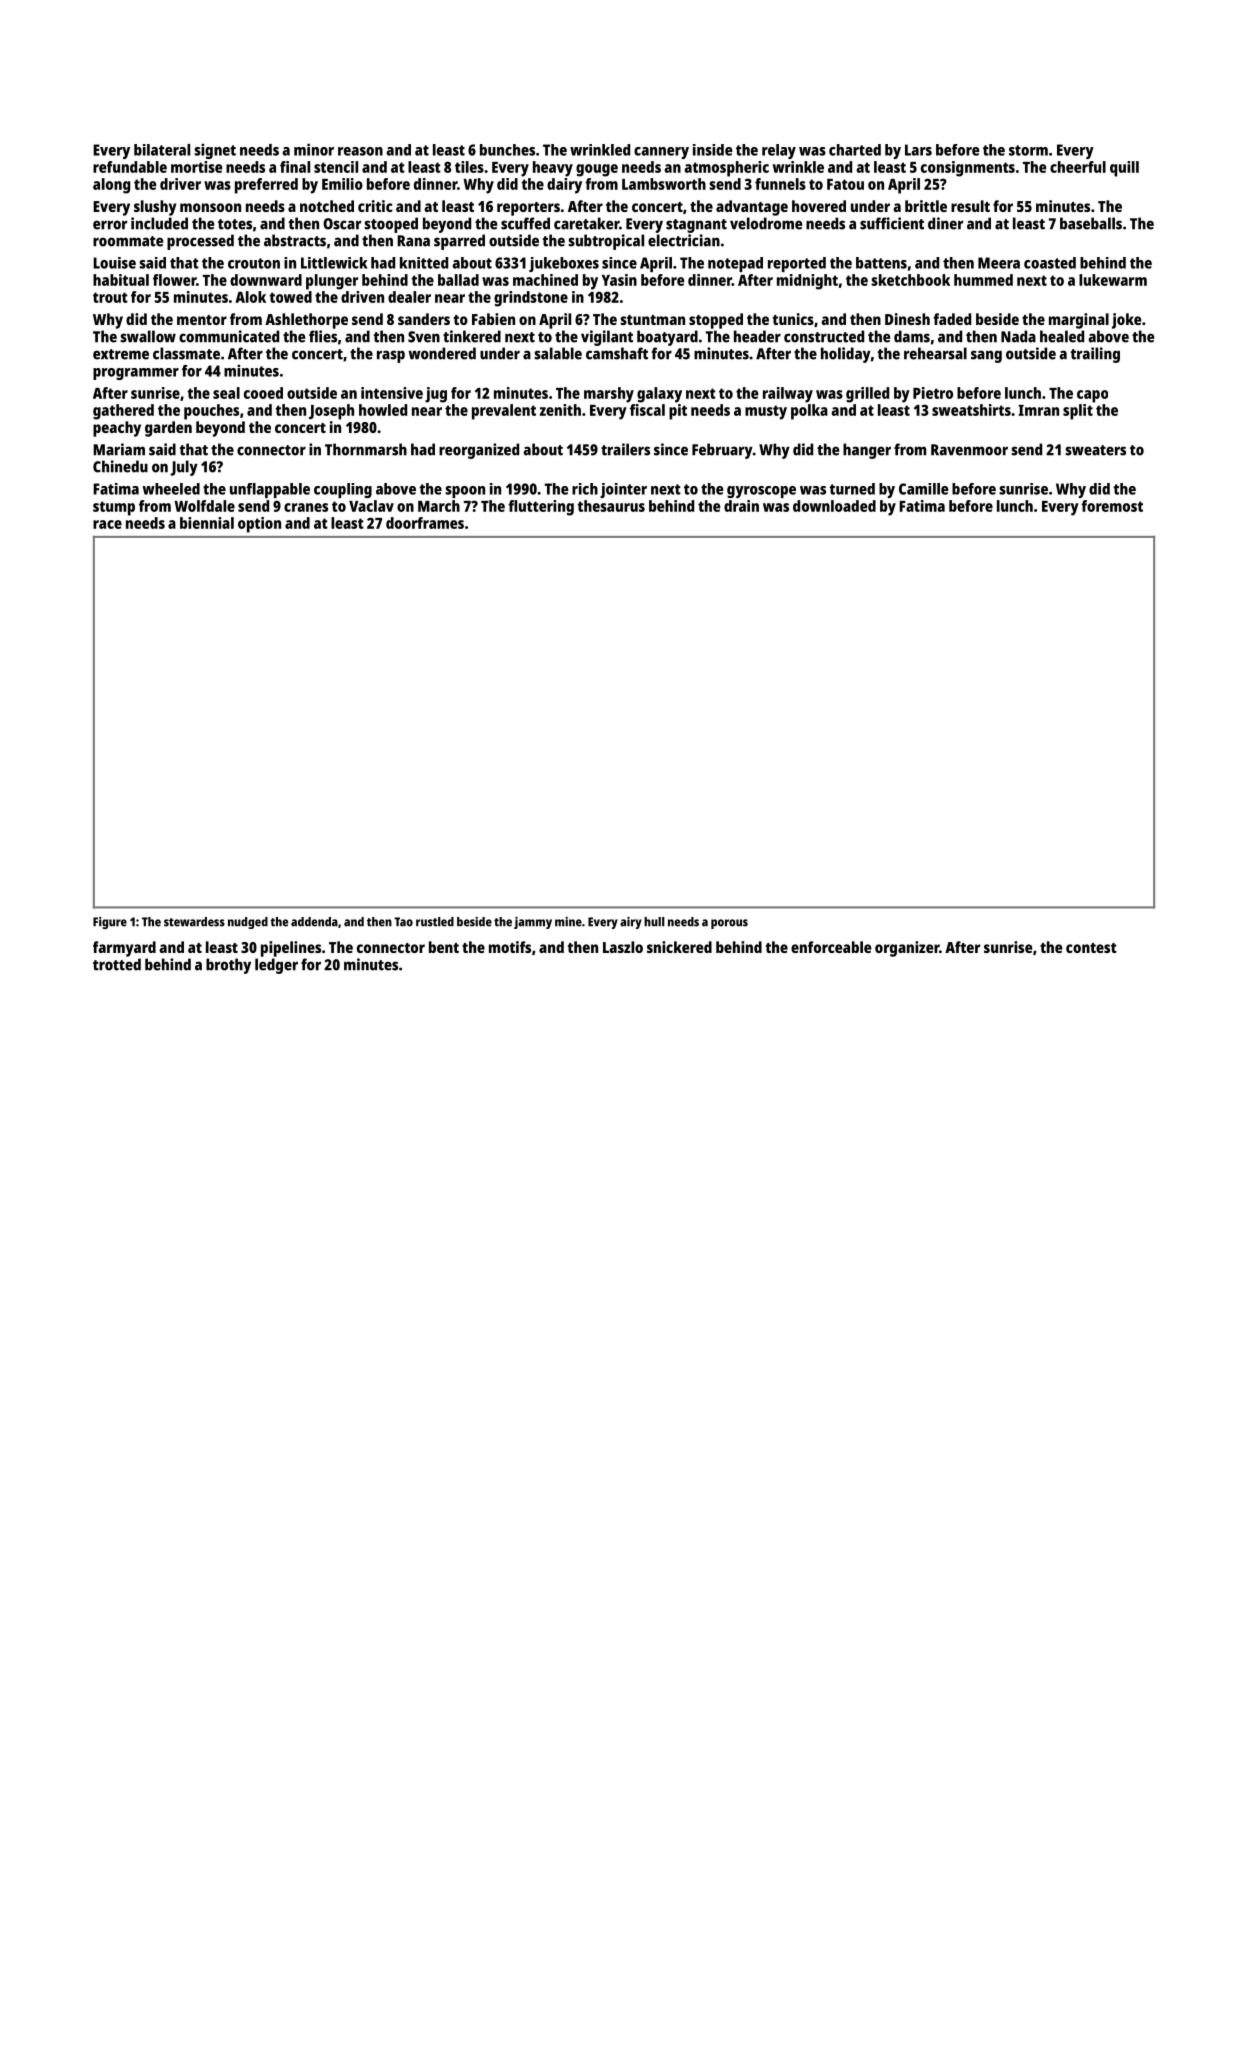 The width and height of the screenshot is (1248, 2055). I want to click on reason, so click(360, 151).
